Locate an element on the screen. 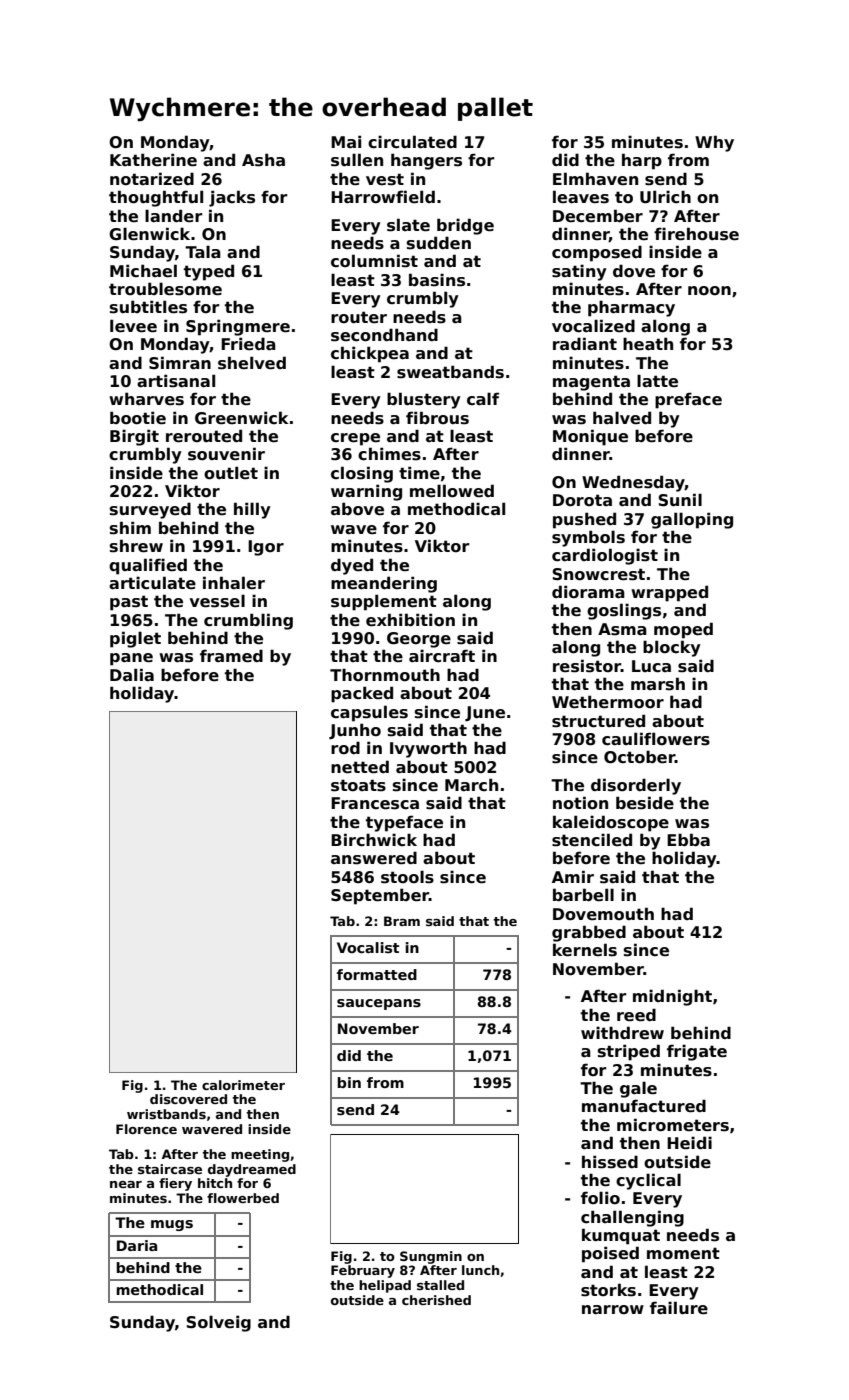 The image size is (849, 1400). circulated is located at coordinates (412, 142).
